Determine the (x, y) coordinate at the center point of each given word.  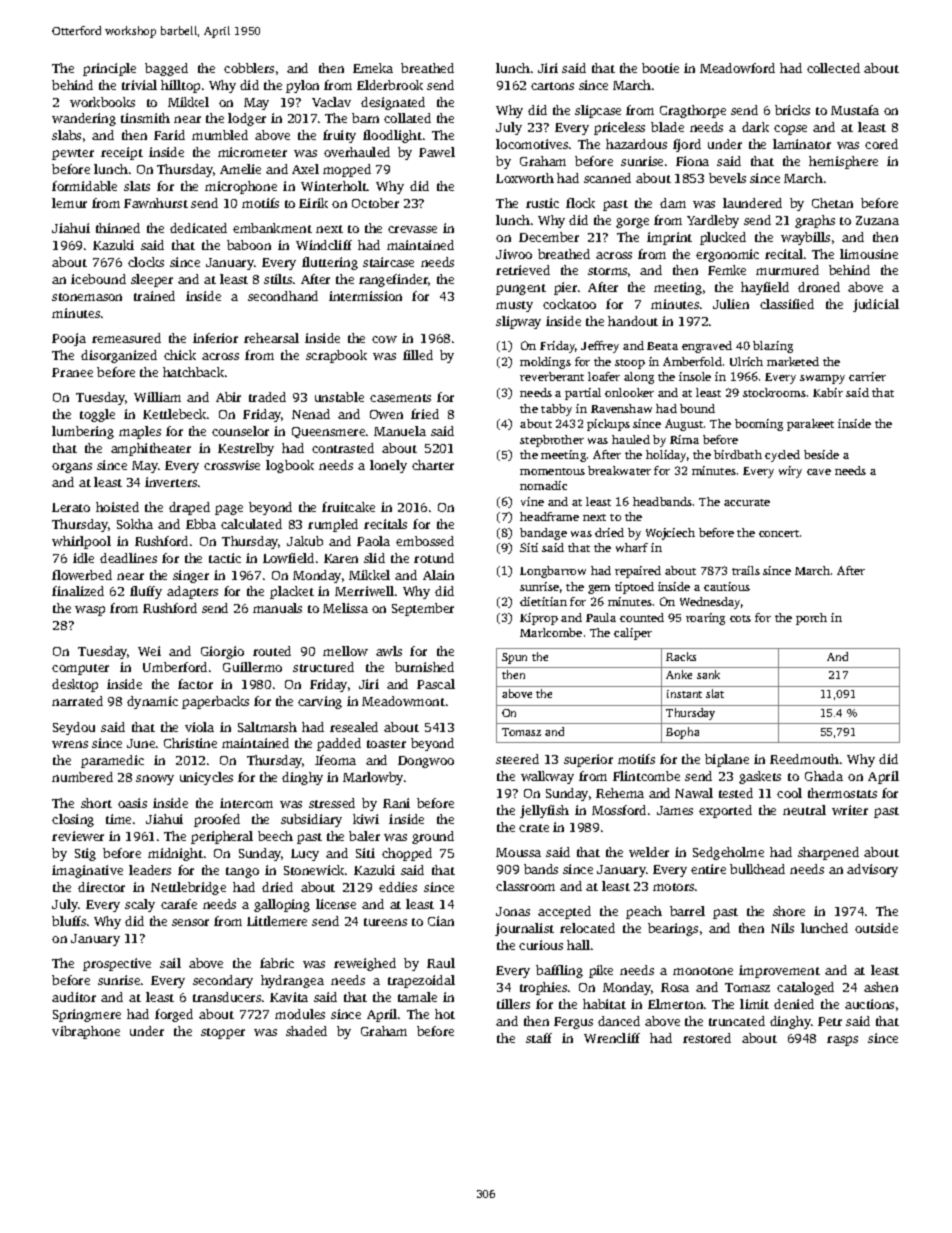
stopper (223, 1033)
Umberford (175, 667)
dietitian (543, 601)
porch (811, 619)
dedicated (198, 228)
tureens (385, 922)
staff (539, 1038)
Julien (731, 304)
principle (109, 69)
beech (275, 836)
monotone (703, 971)
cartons (552, 86)
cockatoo (569, 304)
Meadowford (737, 68)
